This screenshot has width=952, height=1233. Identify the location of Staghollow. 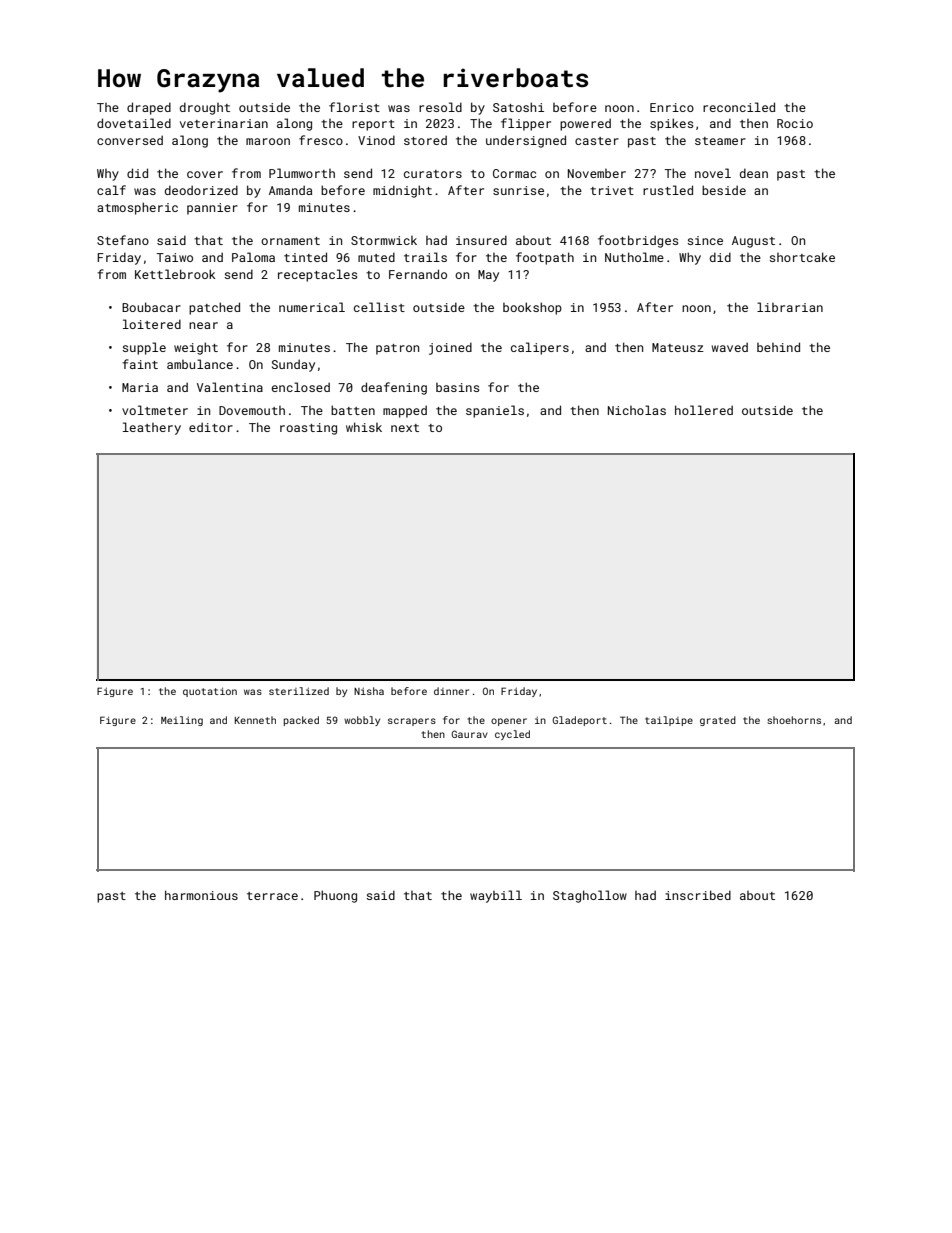
(590, 896).
